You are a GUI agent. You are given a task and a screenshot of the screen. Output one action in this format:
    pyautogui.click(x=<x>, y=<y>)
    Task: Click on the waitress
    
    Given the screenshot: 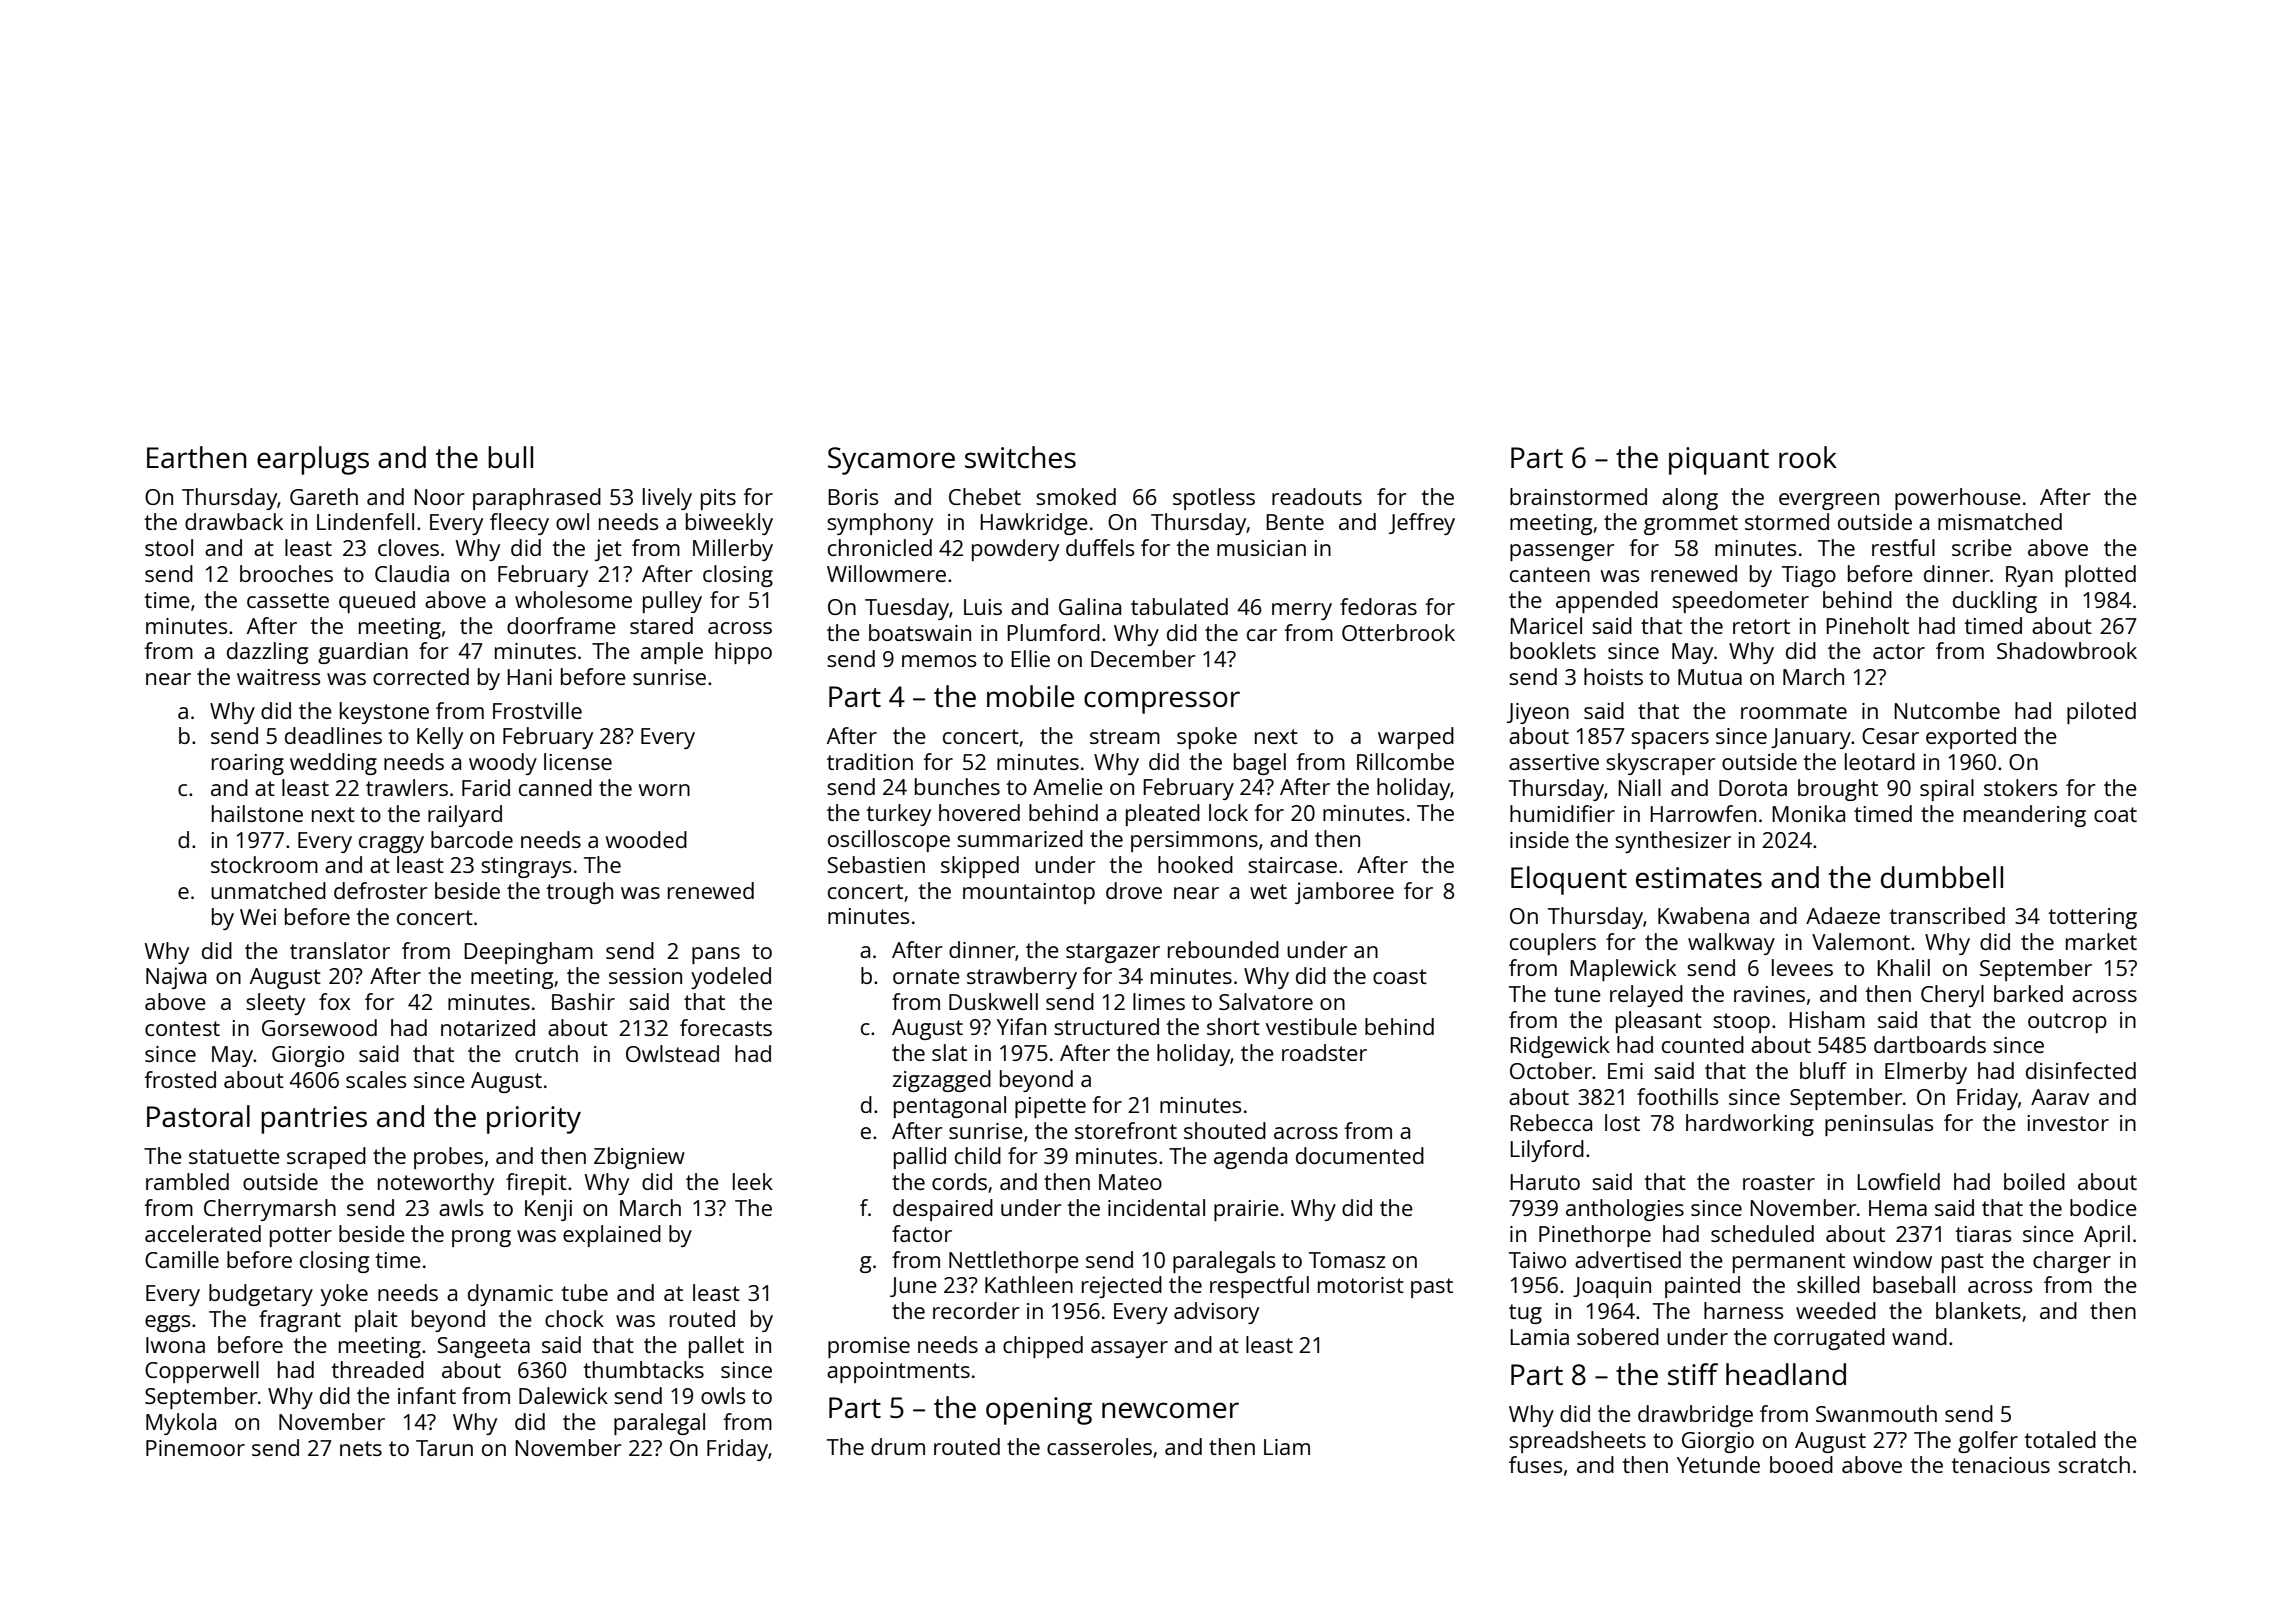 What is the action you would take?
    pyautogui.click(x=278, y=677)
